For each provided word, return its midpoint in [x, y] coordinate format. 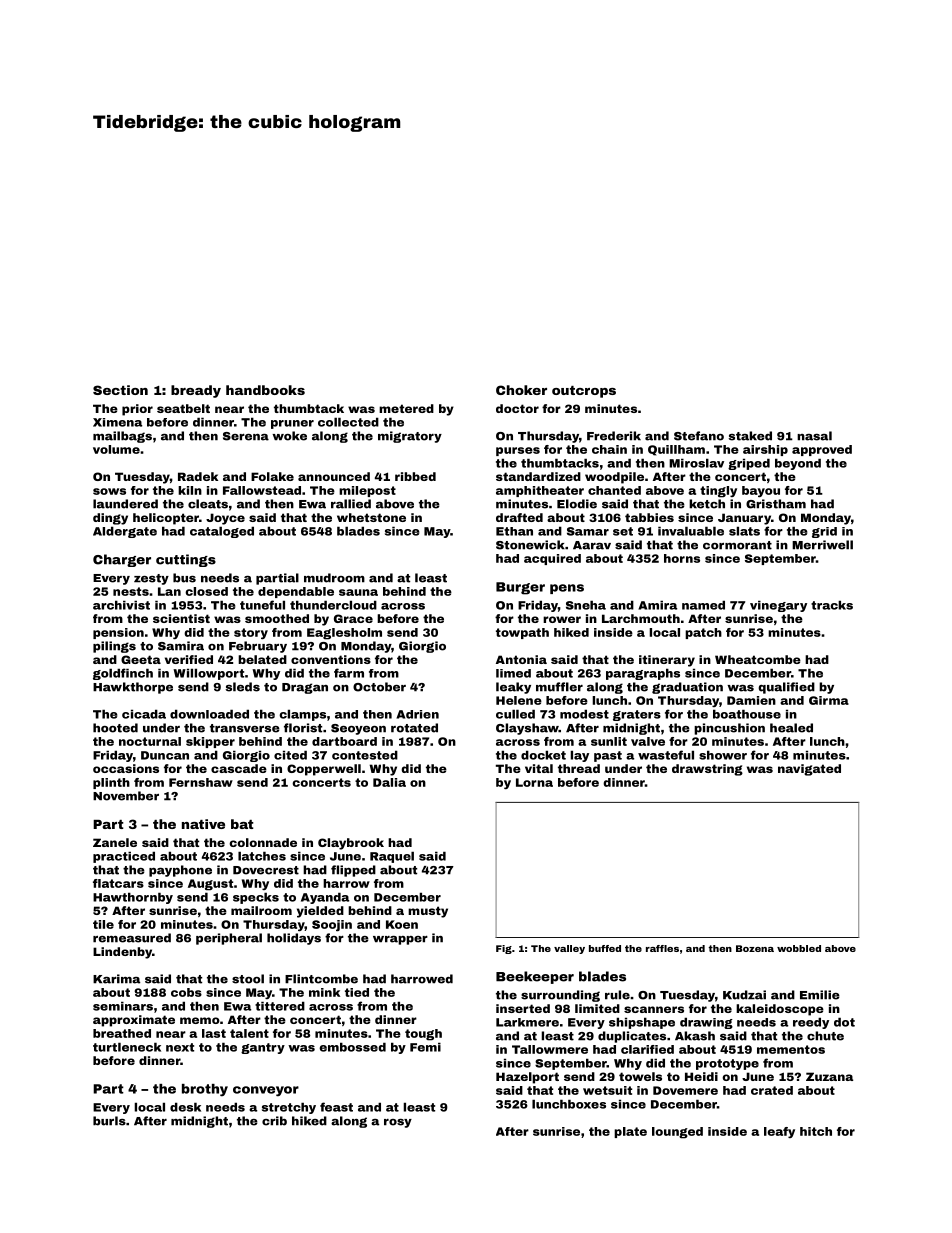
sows [109, 491]
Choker [521, 390]
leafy [779, 1132]
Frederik [614, 436]
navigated [809, 770]
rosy [398, 1123]
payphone [180, 871]
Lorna [534, 782]
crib [274, 1121]
